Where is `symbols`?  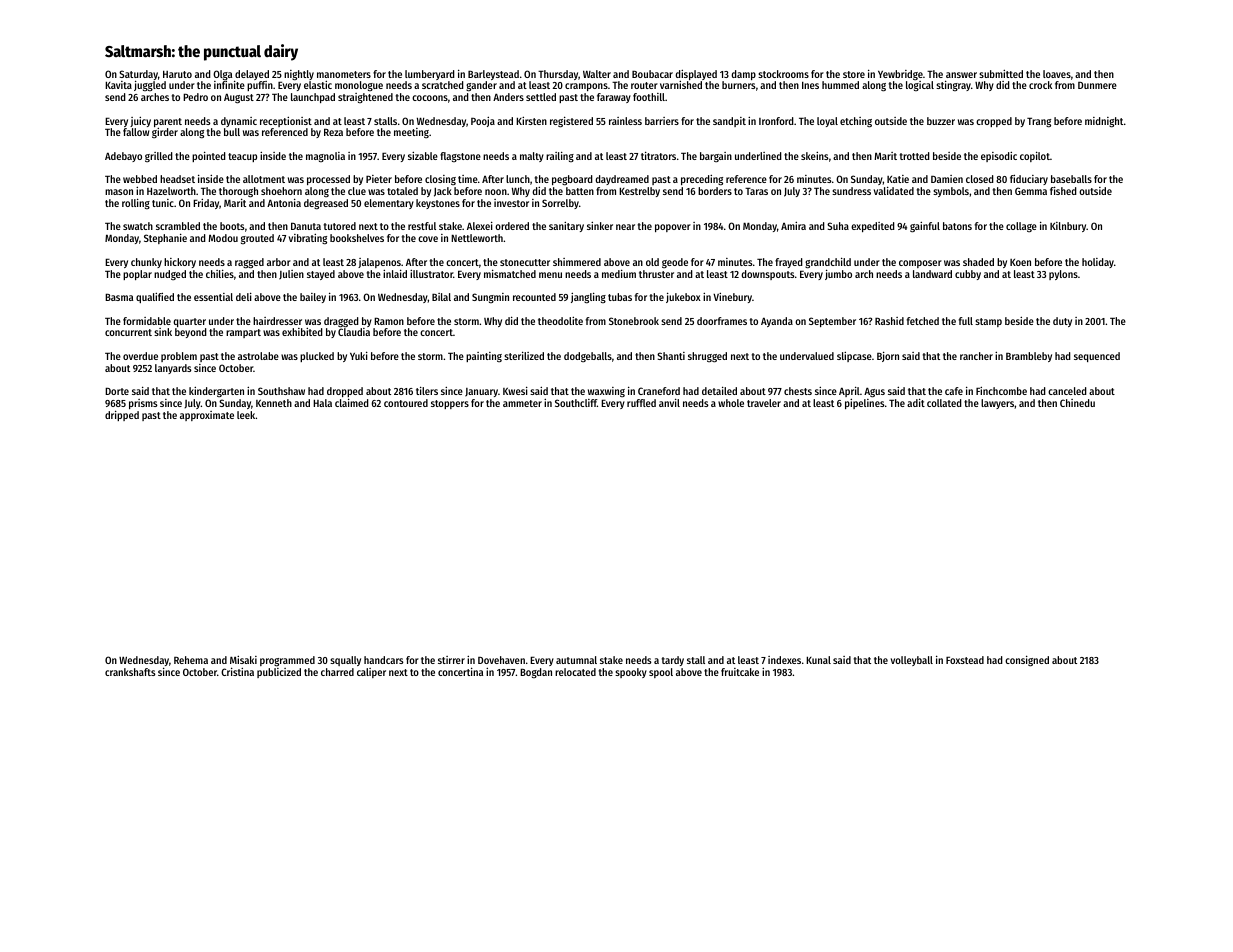
symbols is located at coordinates (951, 192).
